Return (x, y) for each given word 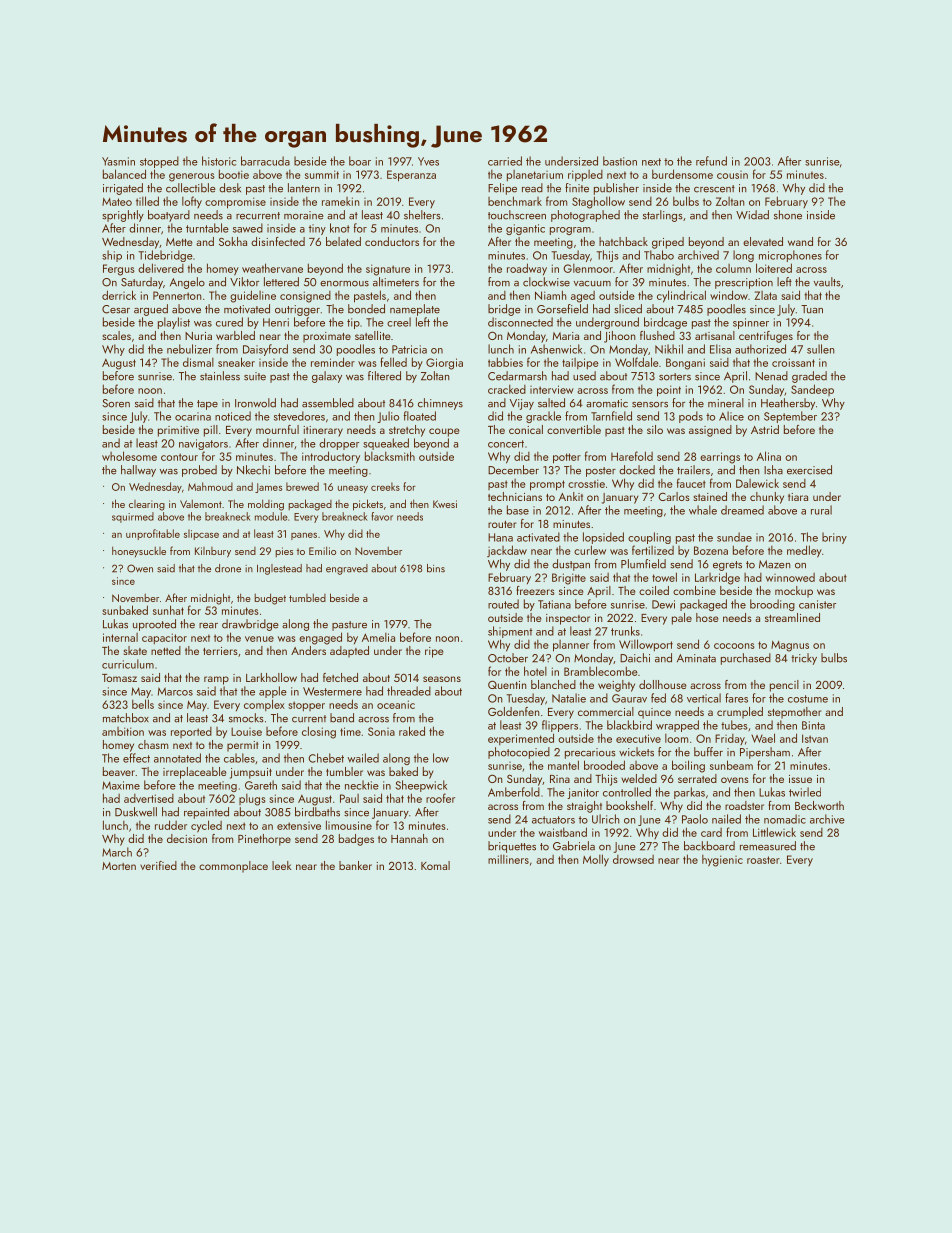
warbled (235, 335)
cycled (206, 826)
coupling (649, 538)
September (790, 417)
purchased (746, 659)
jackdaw (507, 551)
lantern (304, 188)
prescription (744, 283)
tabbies (505, 362)
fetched (340, 677)
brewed (302, 486)
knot (340, 228)
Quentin (507, 684)
